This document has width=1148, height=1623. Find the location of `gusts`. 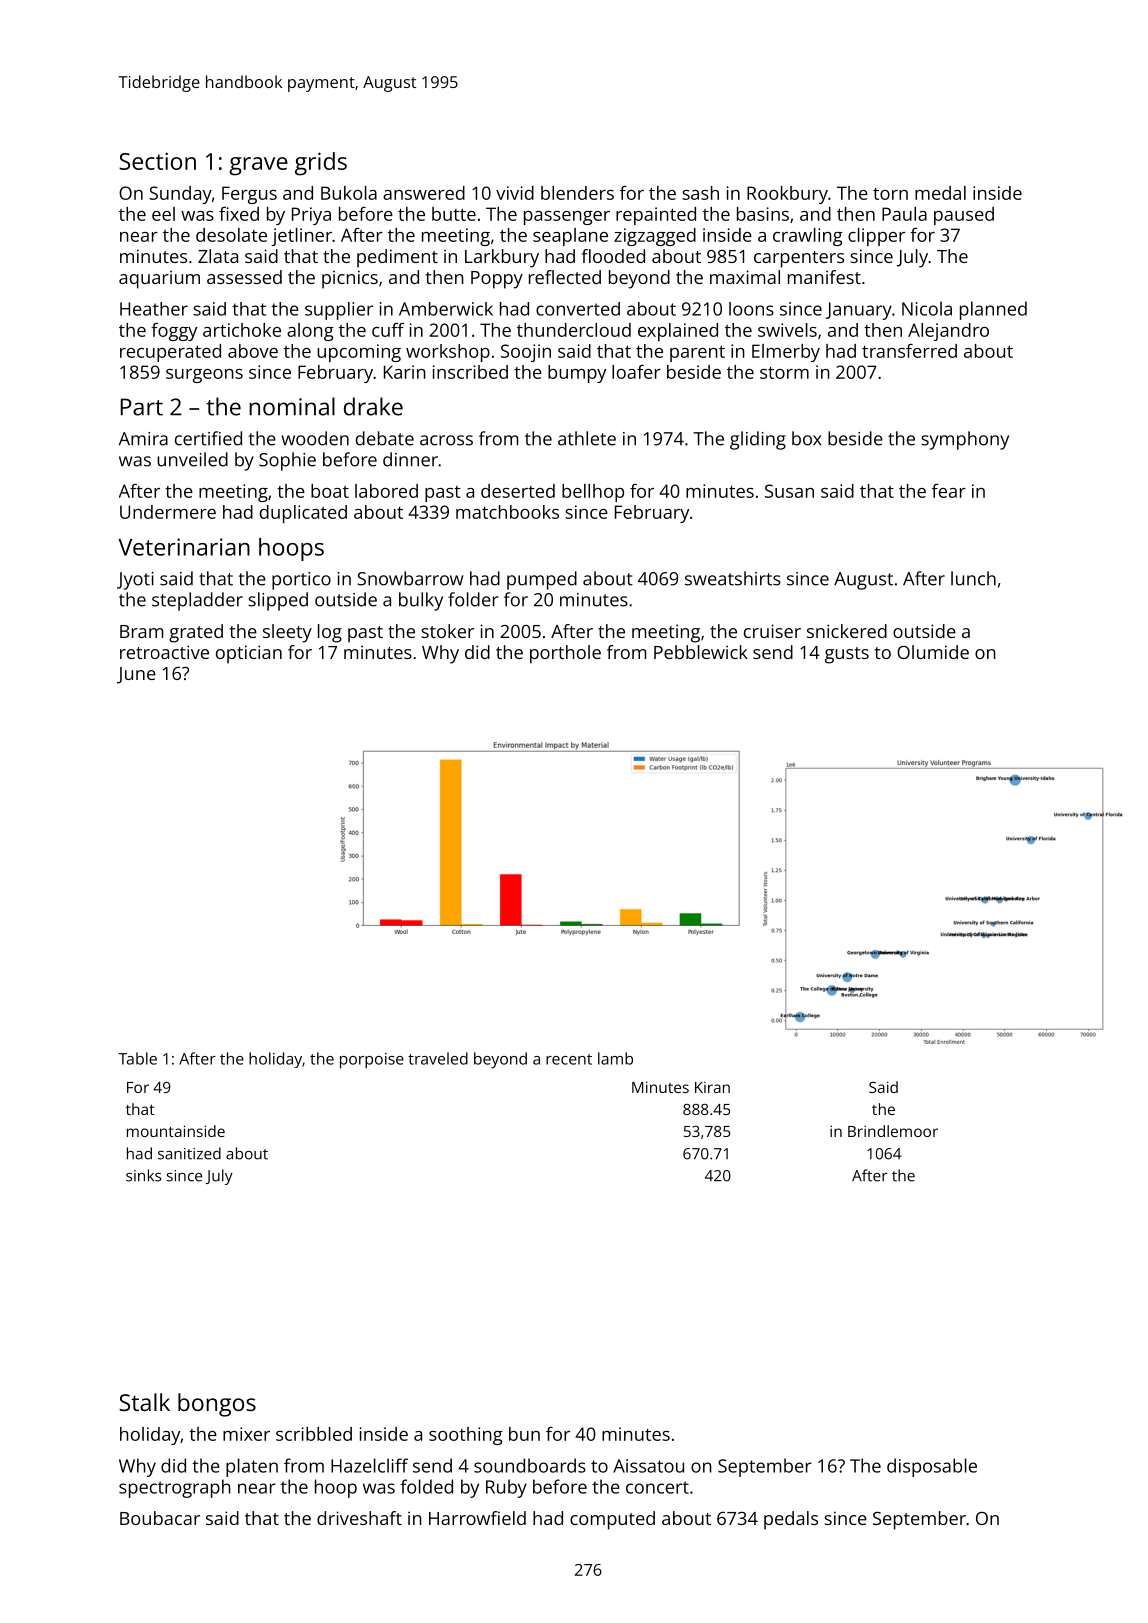

gusts is located at coordinates (847, 655).
